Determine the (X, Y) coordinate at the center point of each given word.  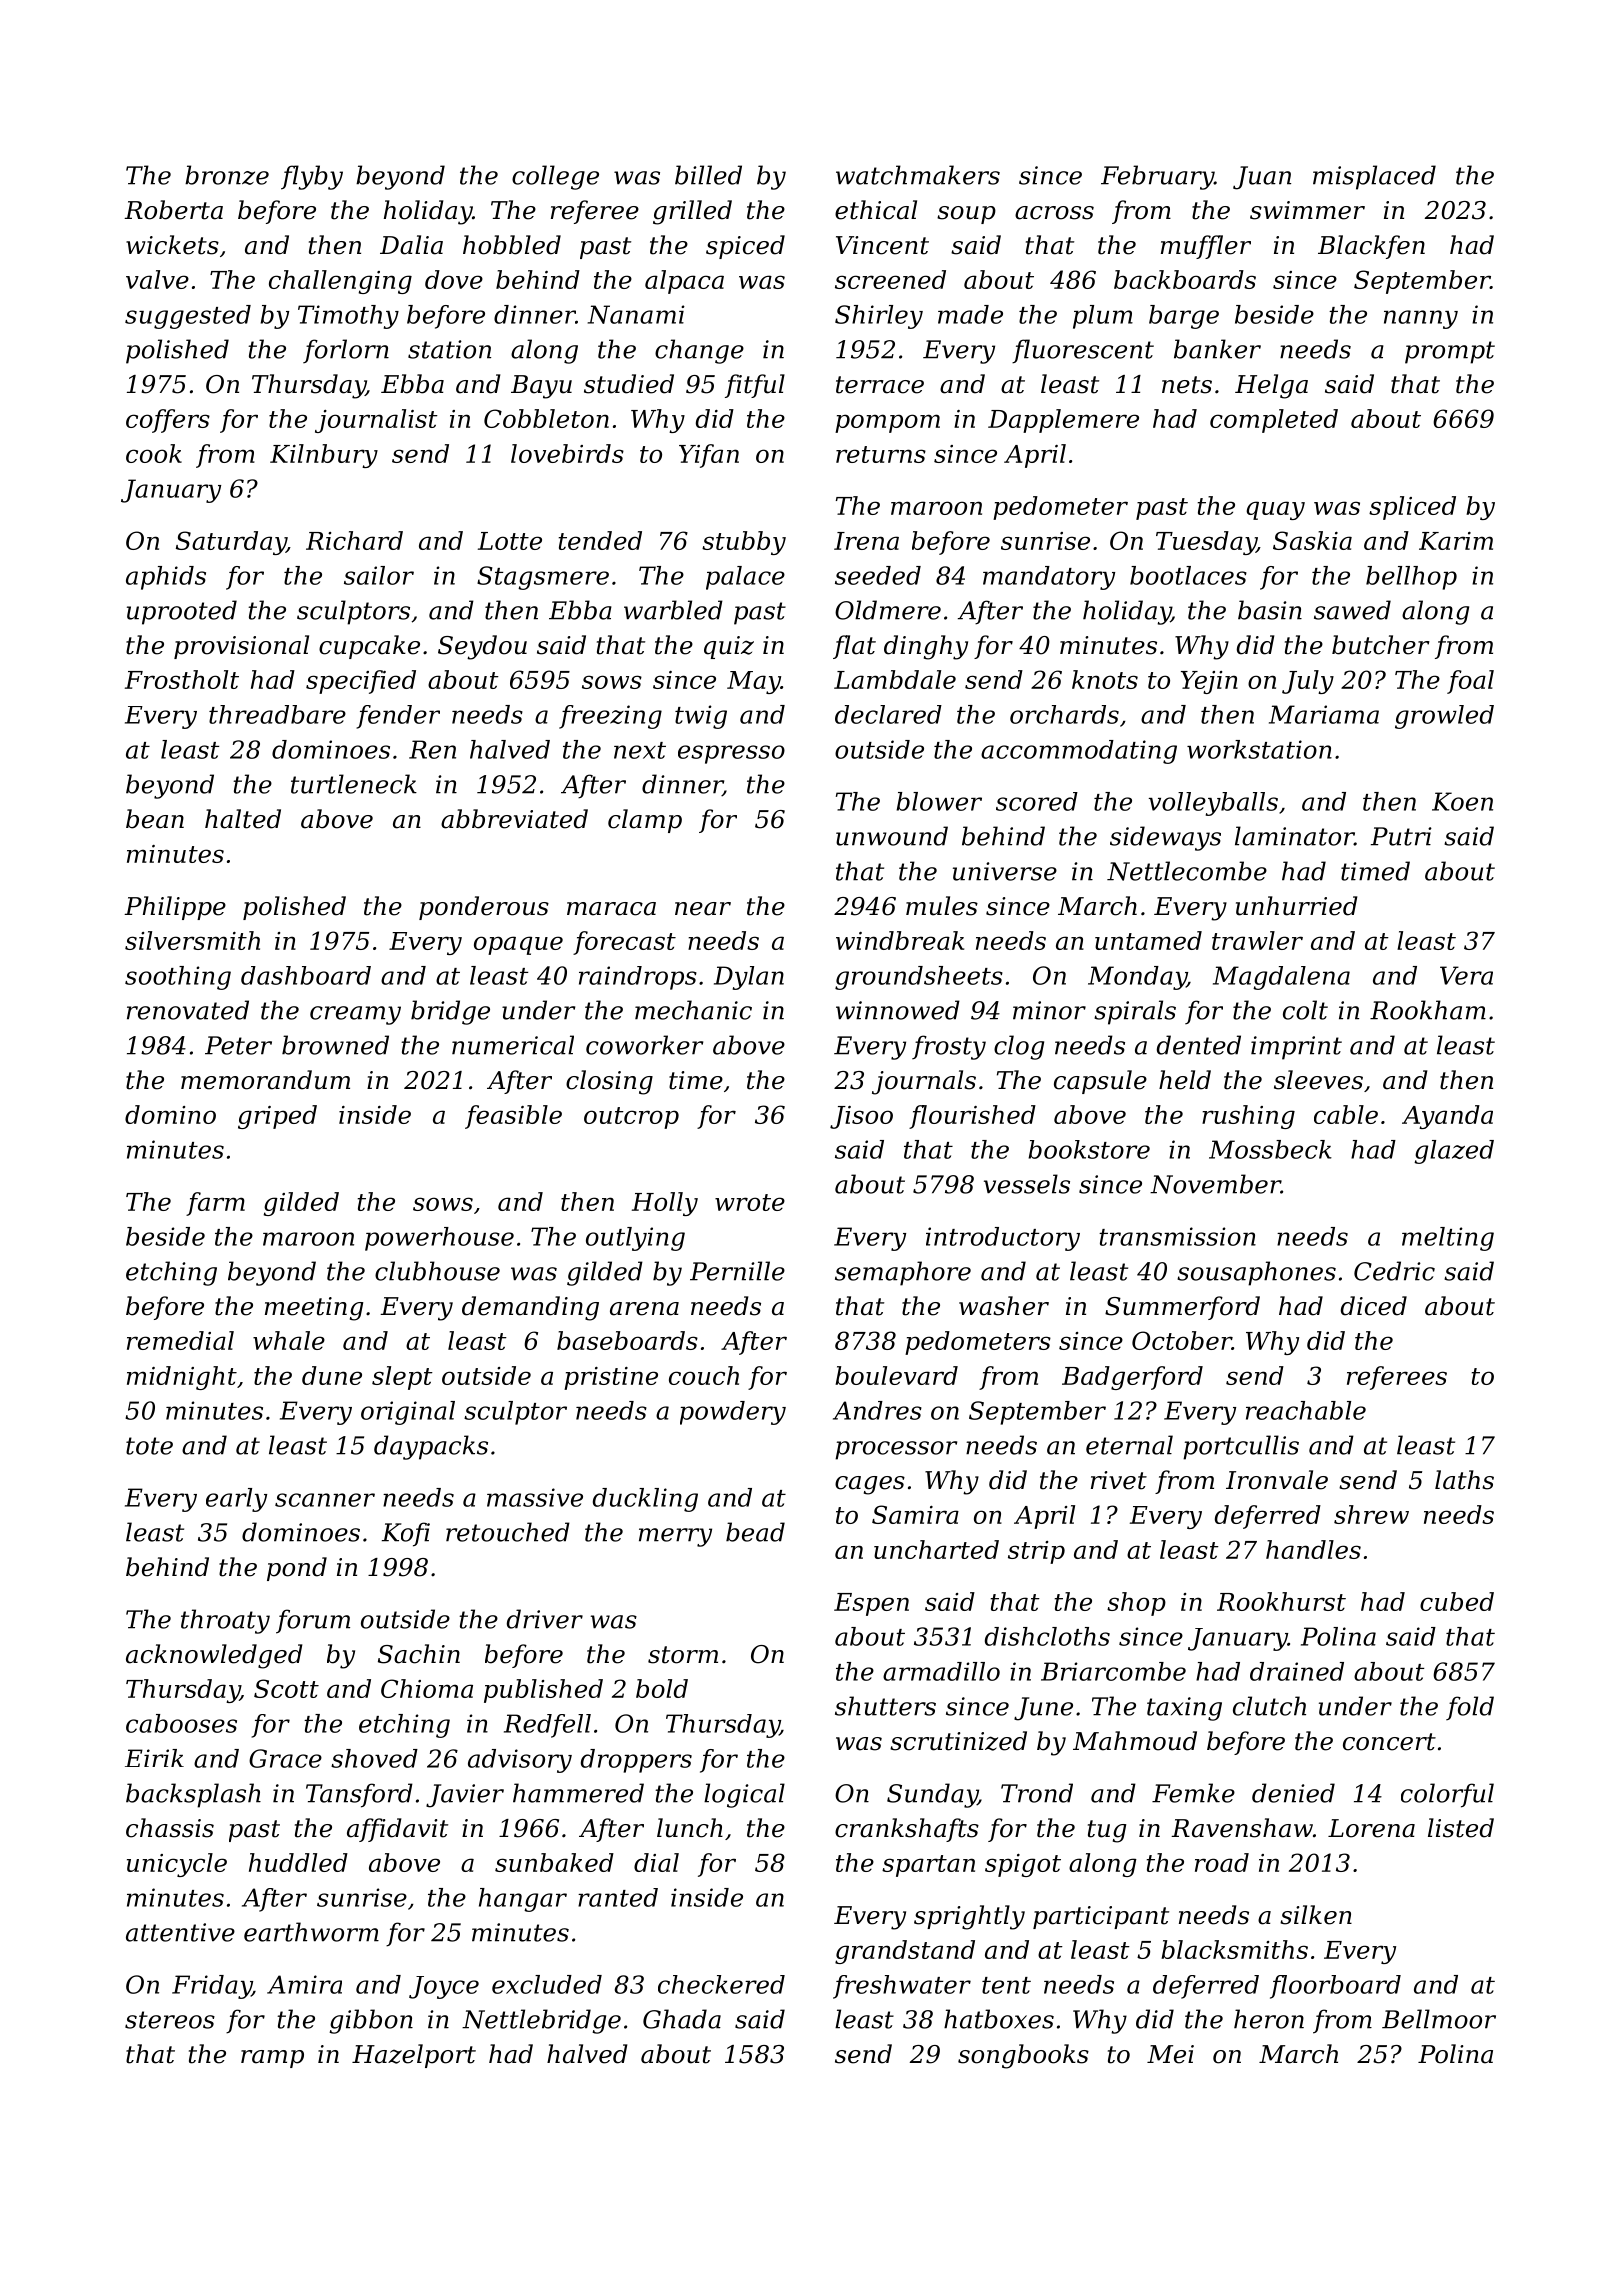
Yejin (1209, 682)
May (754, 682)
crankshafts (907, 1830)
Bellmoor (1439, 2019)
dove (454, 279)
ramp (272, 2059)
